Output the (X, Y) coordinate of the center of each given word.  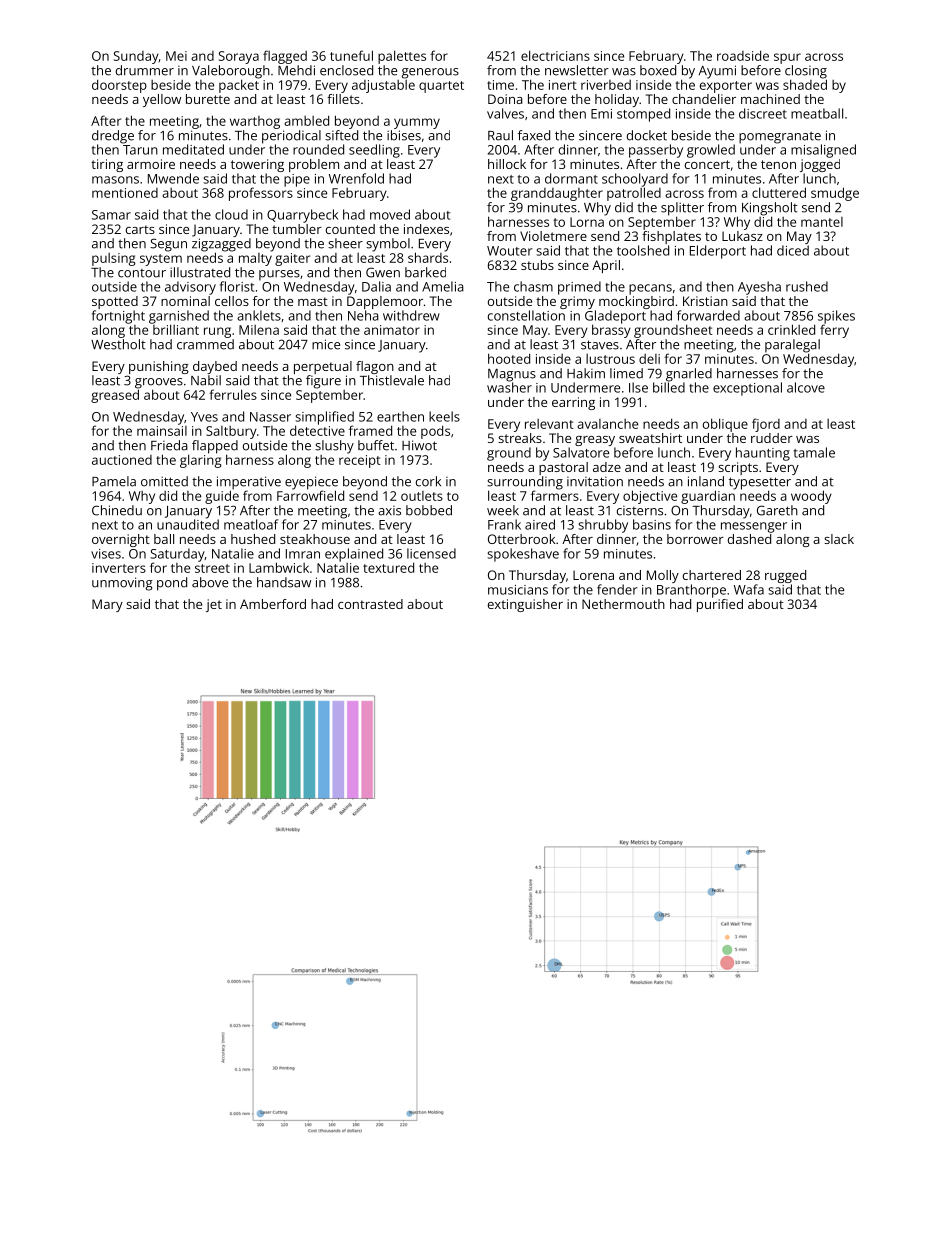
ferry (834, 331)
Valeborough (231, 72)
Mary (107, 605)
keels (444, 416)
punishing (159, 367)
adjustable (383, 86)
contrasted (370, 604)
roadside (743, 55)
